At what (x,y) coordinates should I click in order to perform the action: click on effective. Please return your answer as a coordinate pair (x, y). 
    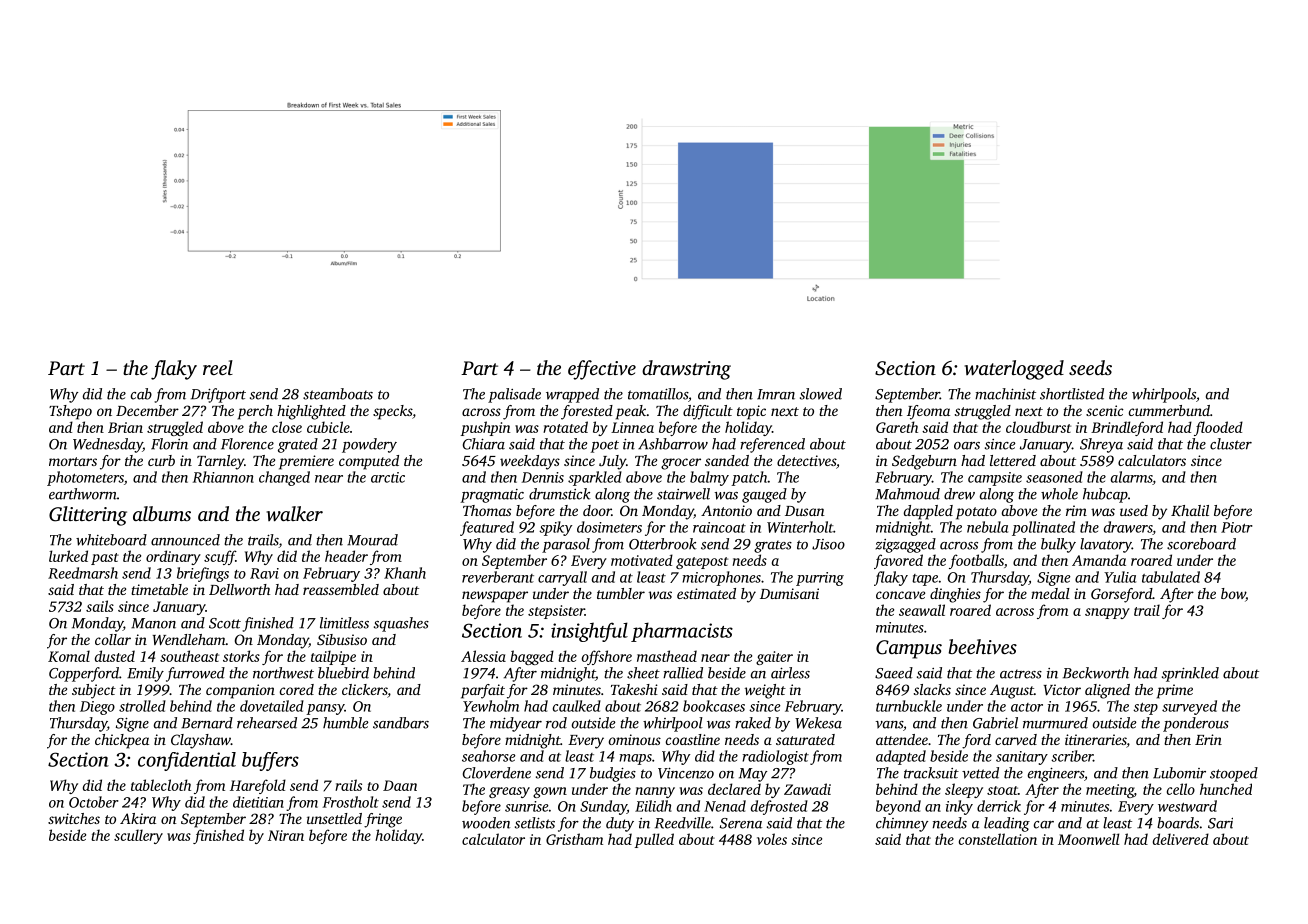
    Looking at the image, I should click on (602, 370).
